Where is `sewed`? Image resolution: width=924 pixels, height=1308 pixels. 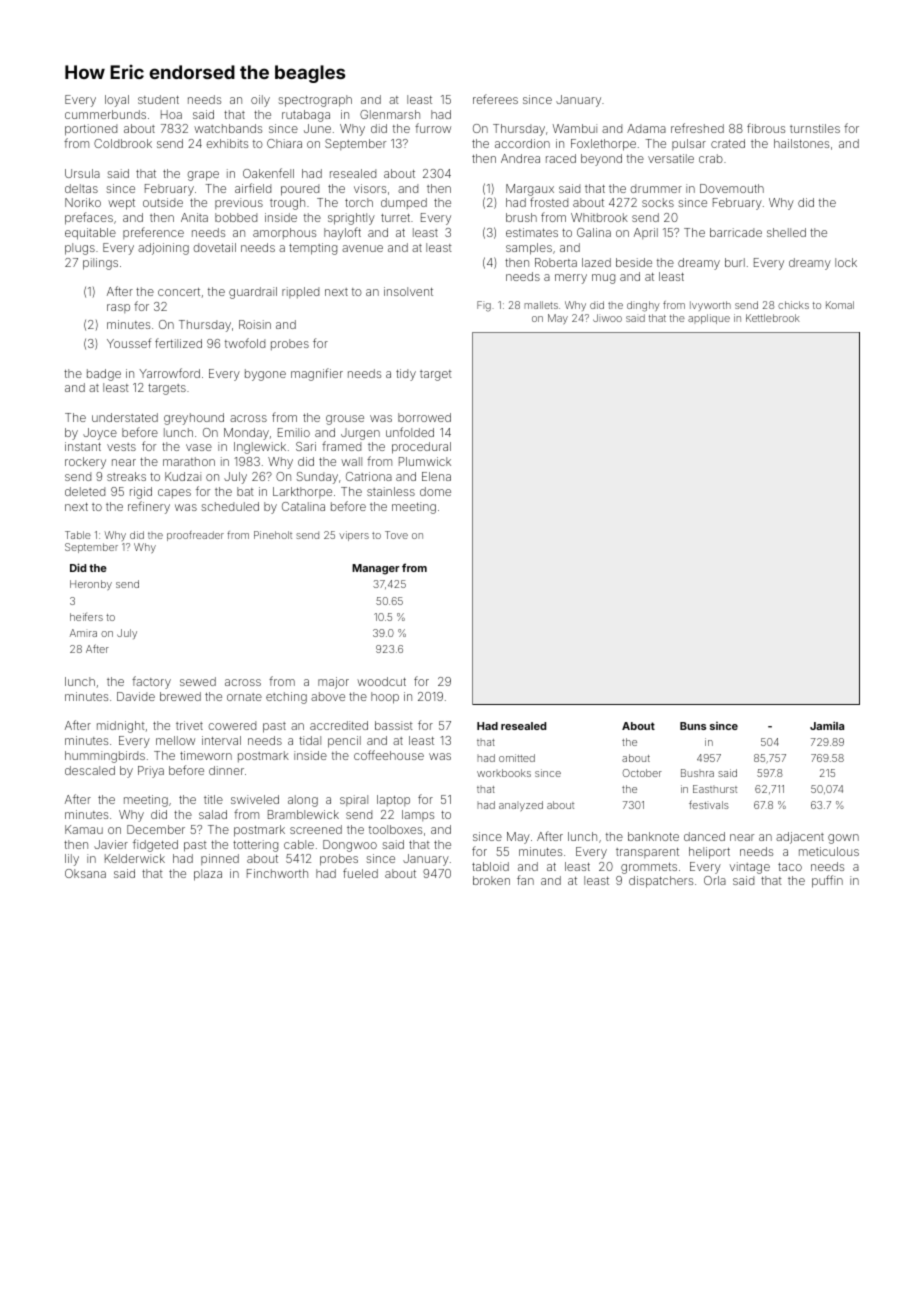 sewed is located at coordinates (198, 681).
